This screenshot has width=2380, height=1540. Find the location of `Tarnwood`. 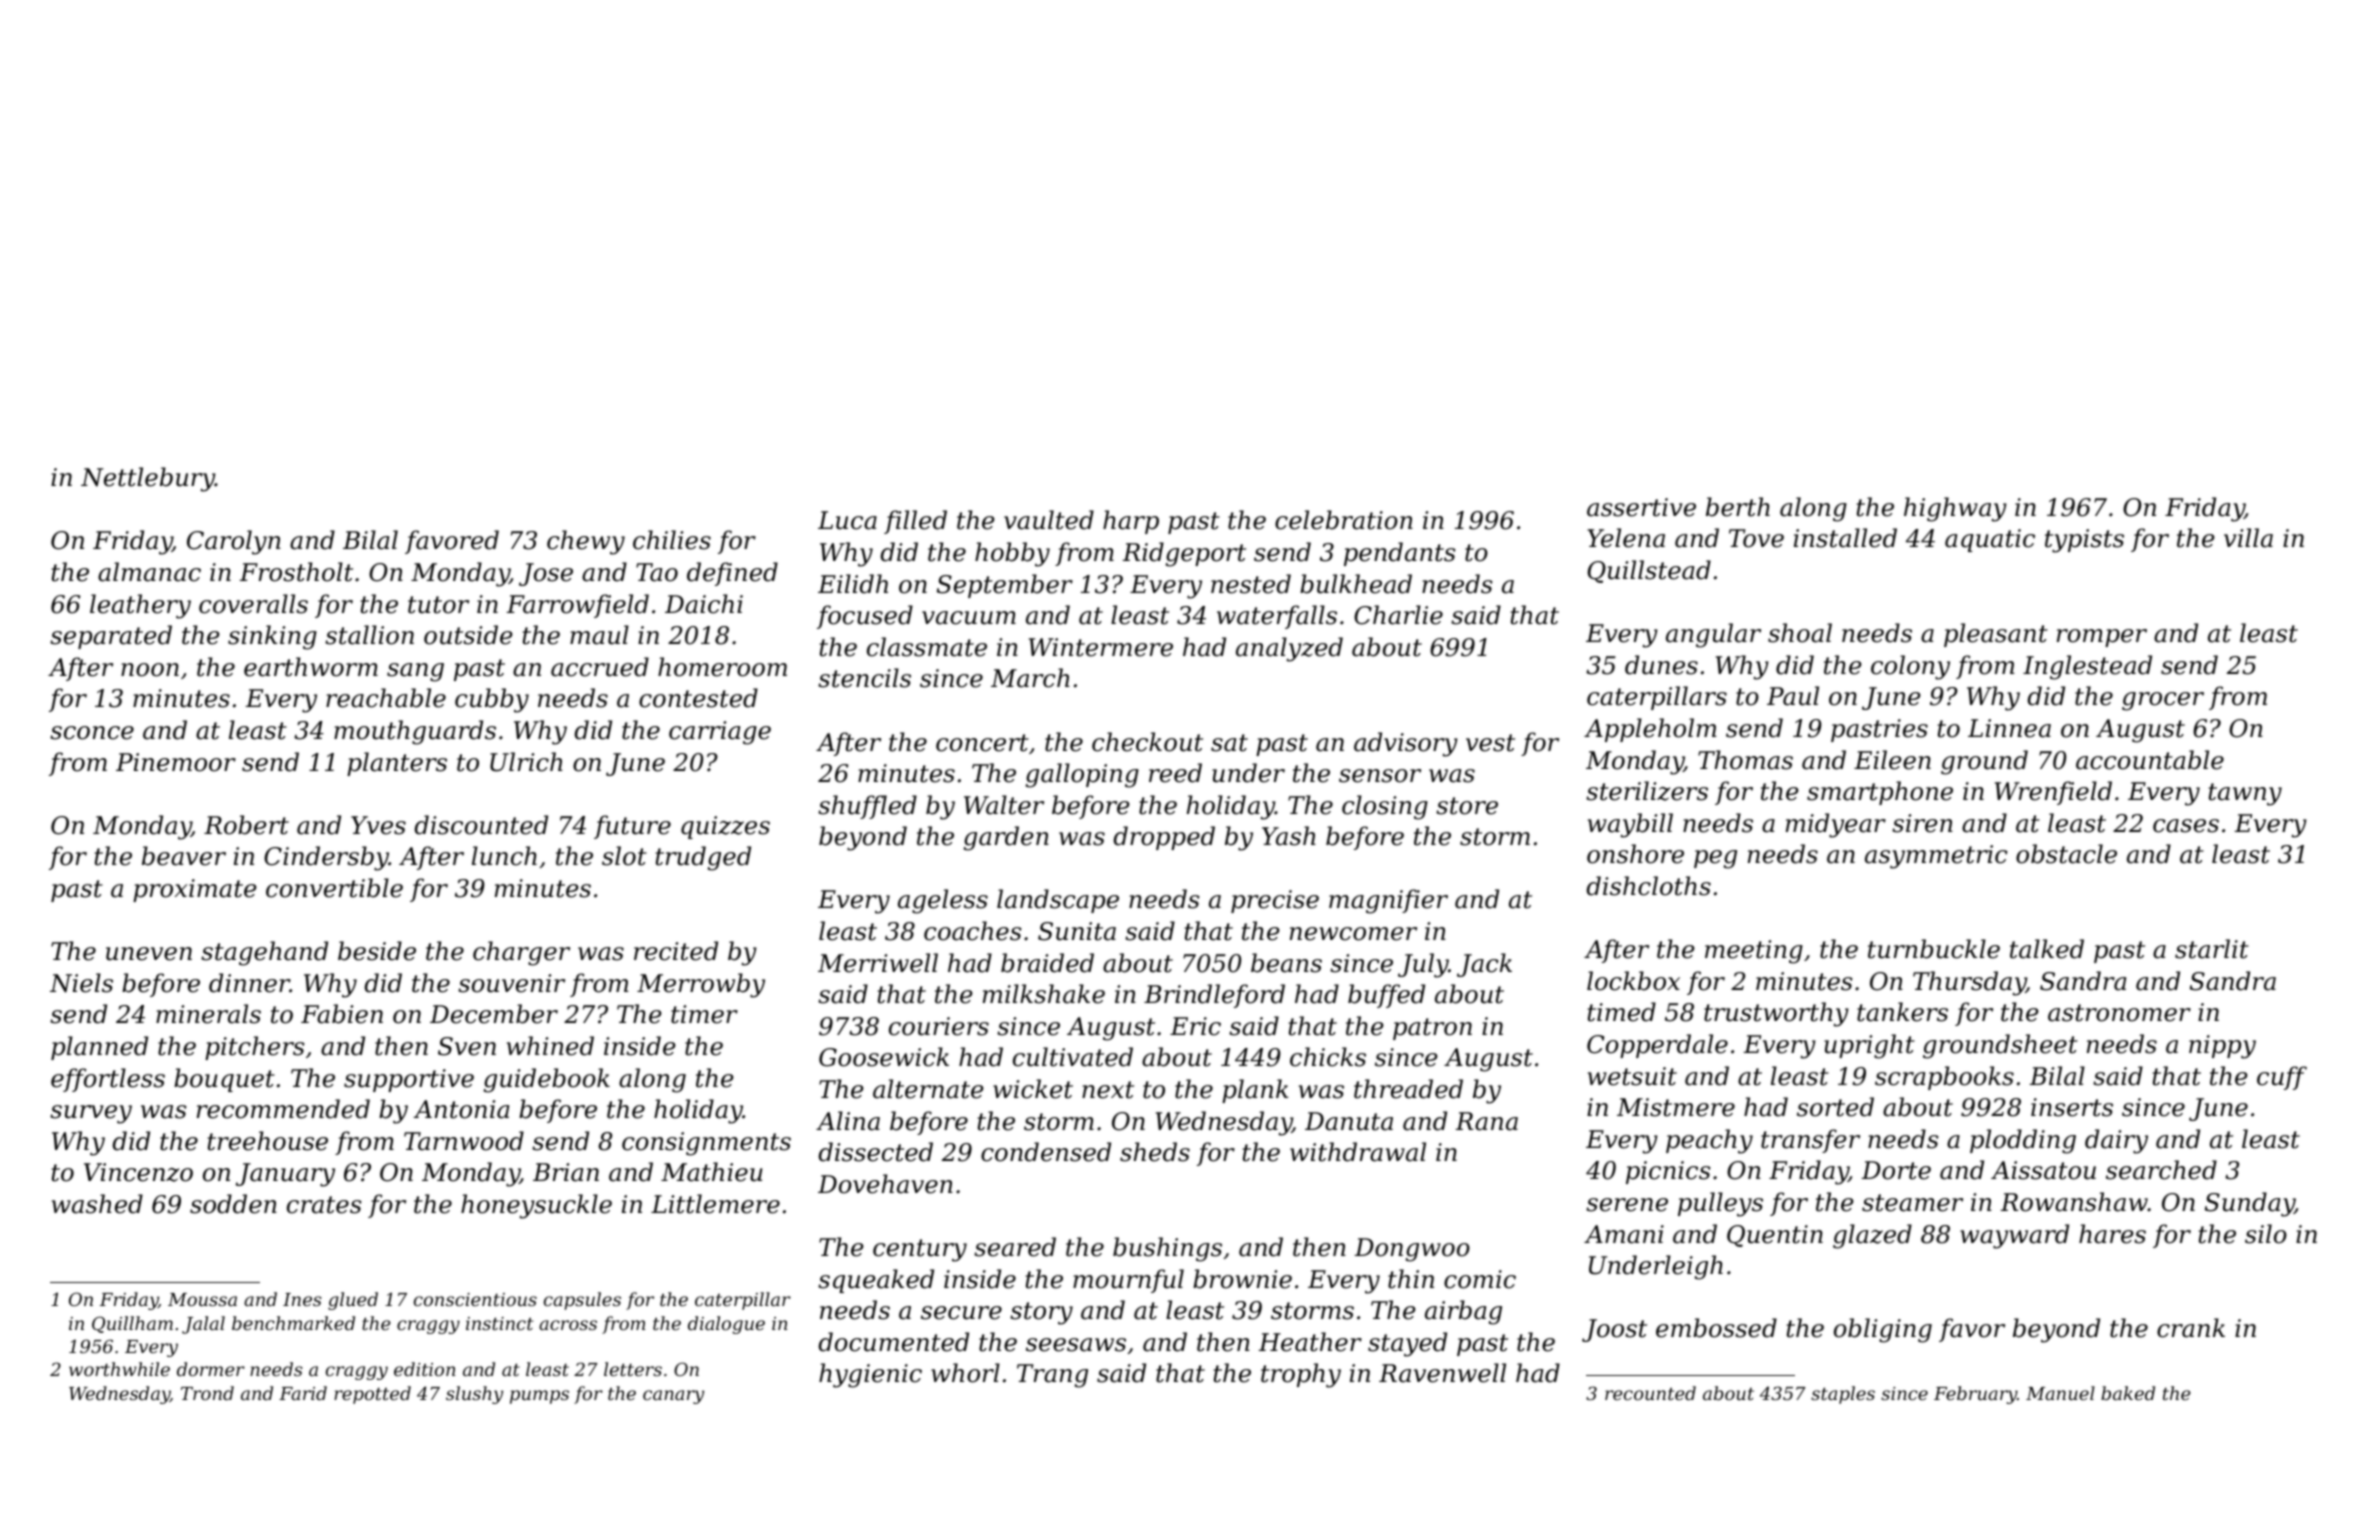

Tarnwood is located at coordinates (464, 1141).
